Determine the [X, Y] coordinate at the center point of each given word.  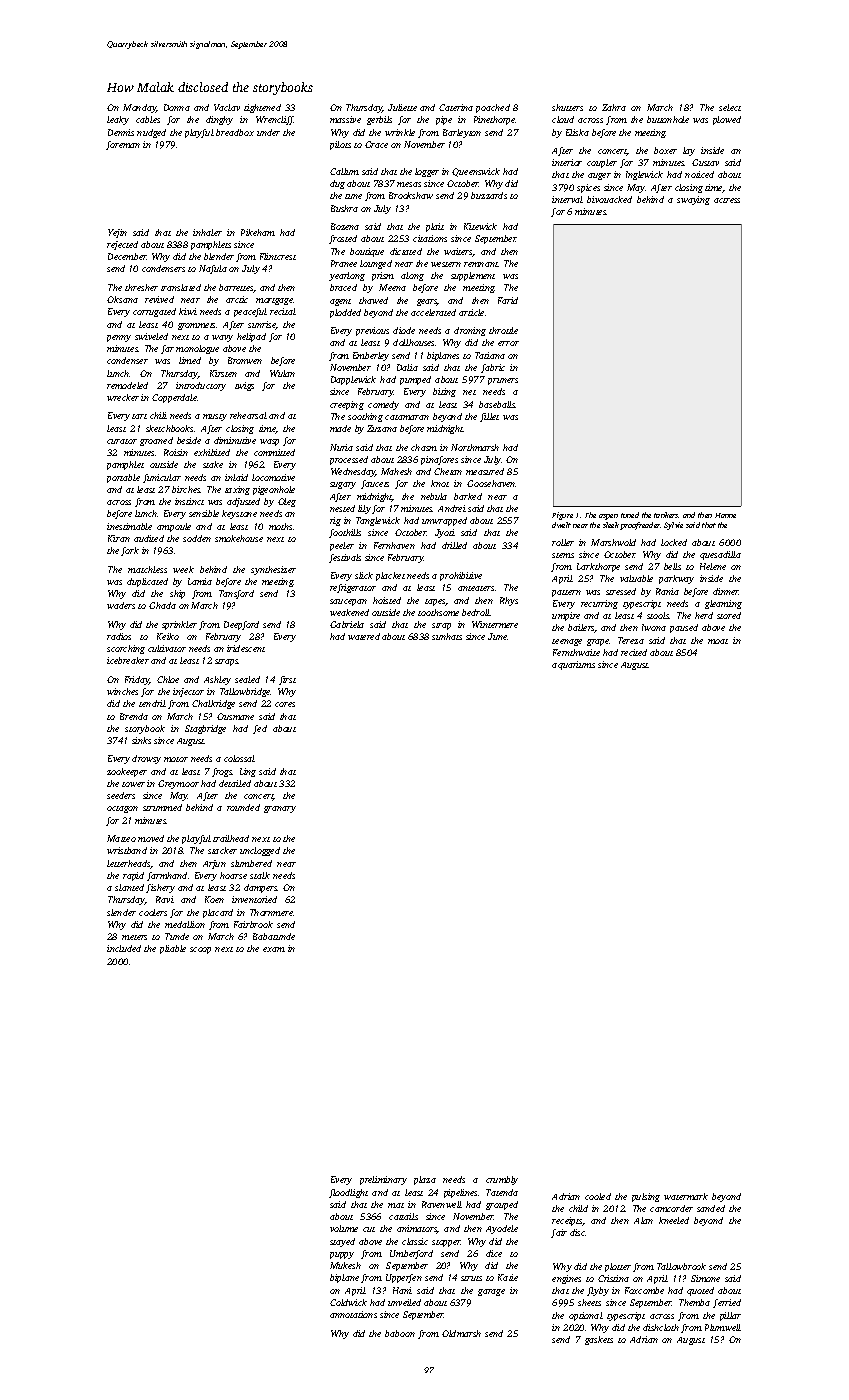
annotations [353, 1314]
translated [181, 287]
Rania [667, 591]
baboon [400, 1333]
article [471, 312]
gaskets [599, 1340]
